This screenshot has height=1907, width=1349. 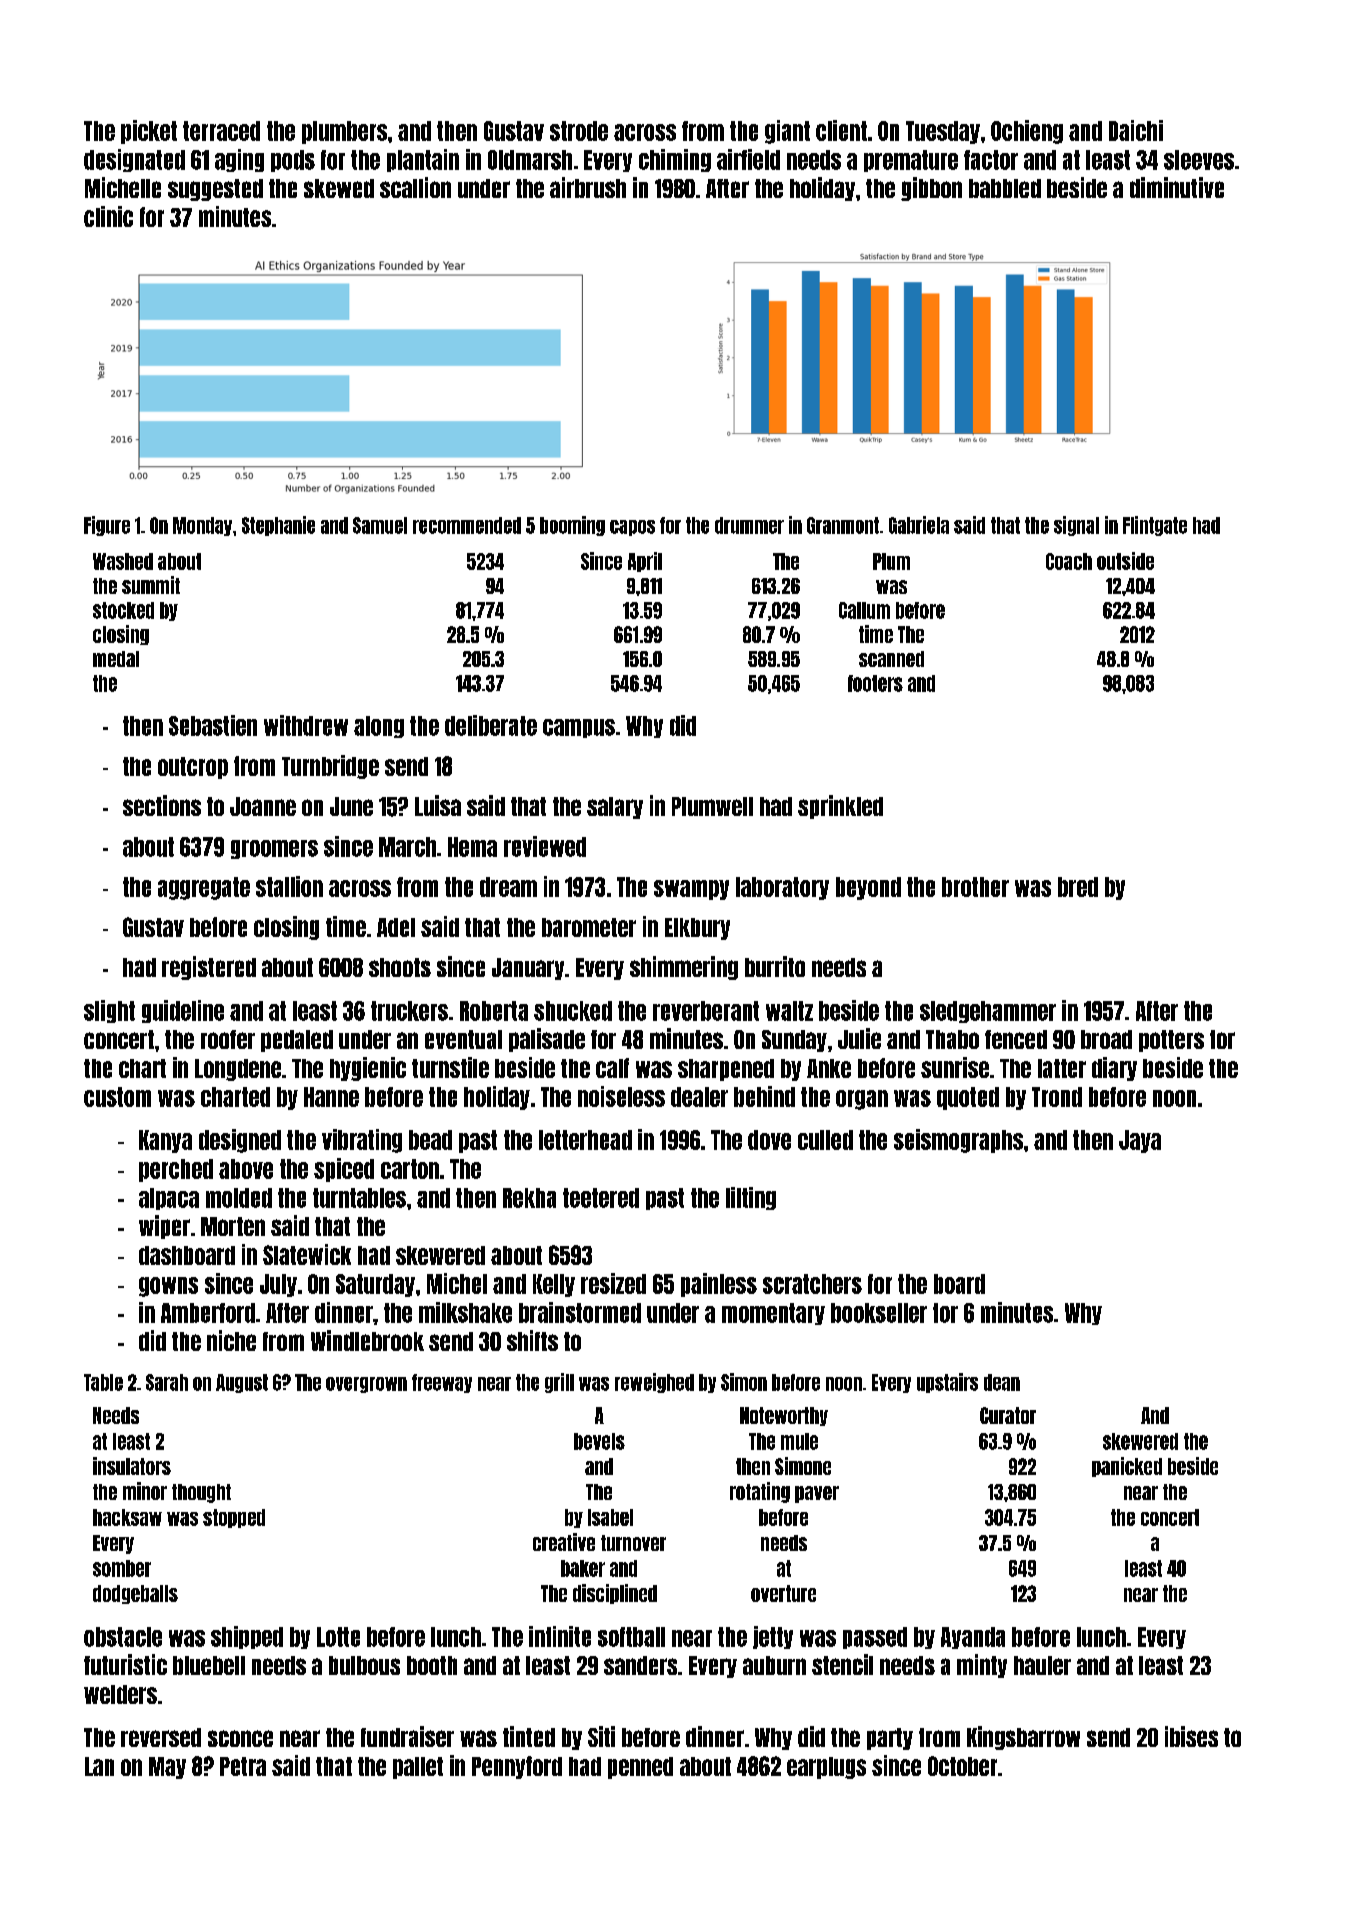 What do you see at coordinates (775, 966) in the screenshot?
I see `burrito` at bounding box center [775, 966].
